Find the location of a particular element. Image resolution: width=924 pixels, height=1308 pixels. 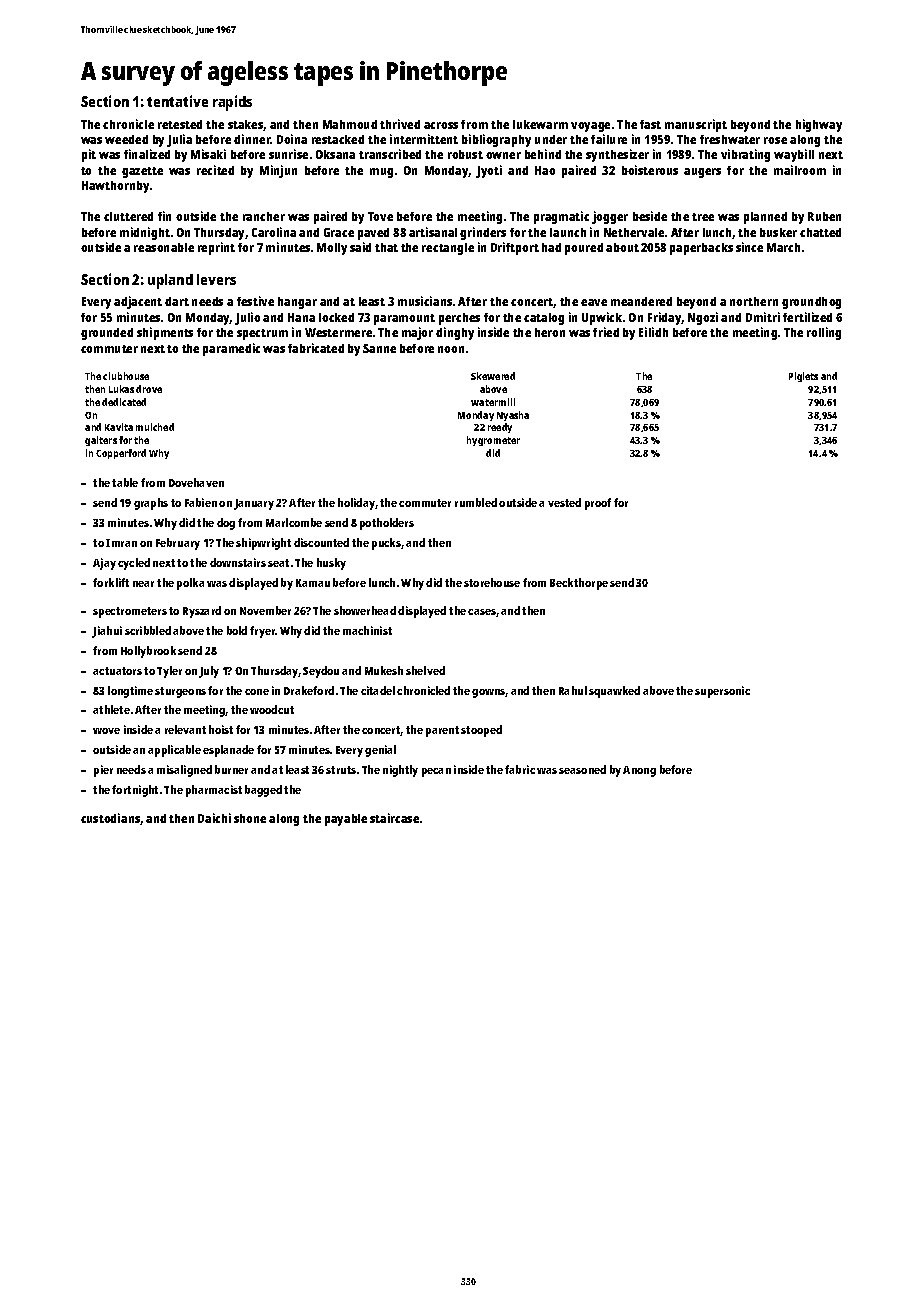

manuscript is located at coordinates (696, 125).
